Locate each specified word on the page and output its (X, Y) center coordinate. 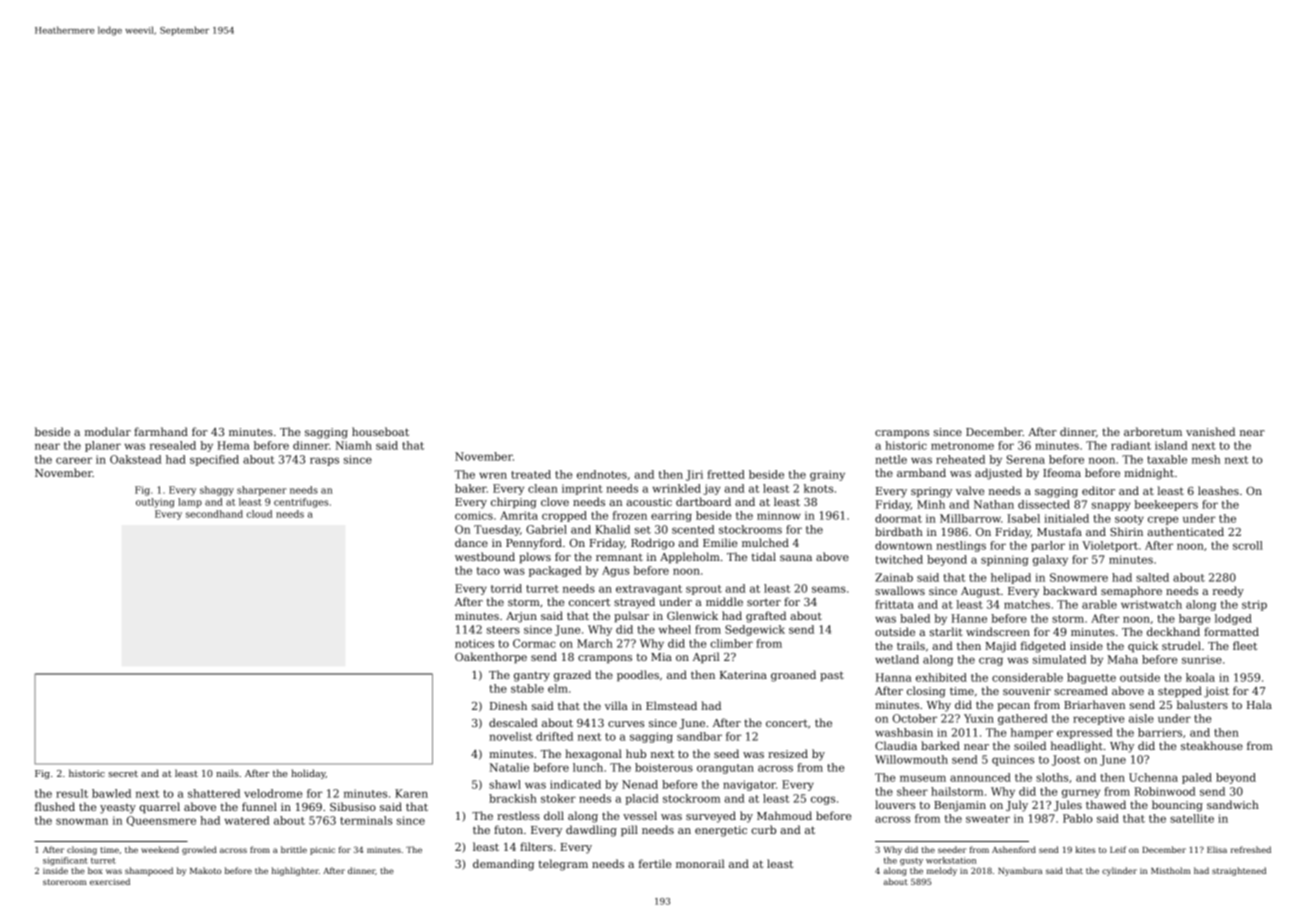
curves (626, 724)
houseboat (380, 431)
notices (474, 643)
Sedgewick (755, 630)
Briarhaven (1094, 704)
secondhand (214, 514)
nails (227, 773)
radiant (1131, 445)
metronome (962, 446)
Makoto (205, 870)
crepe (1163, 520)
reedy (1228, 592)
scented (693, 529)
